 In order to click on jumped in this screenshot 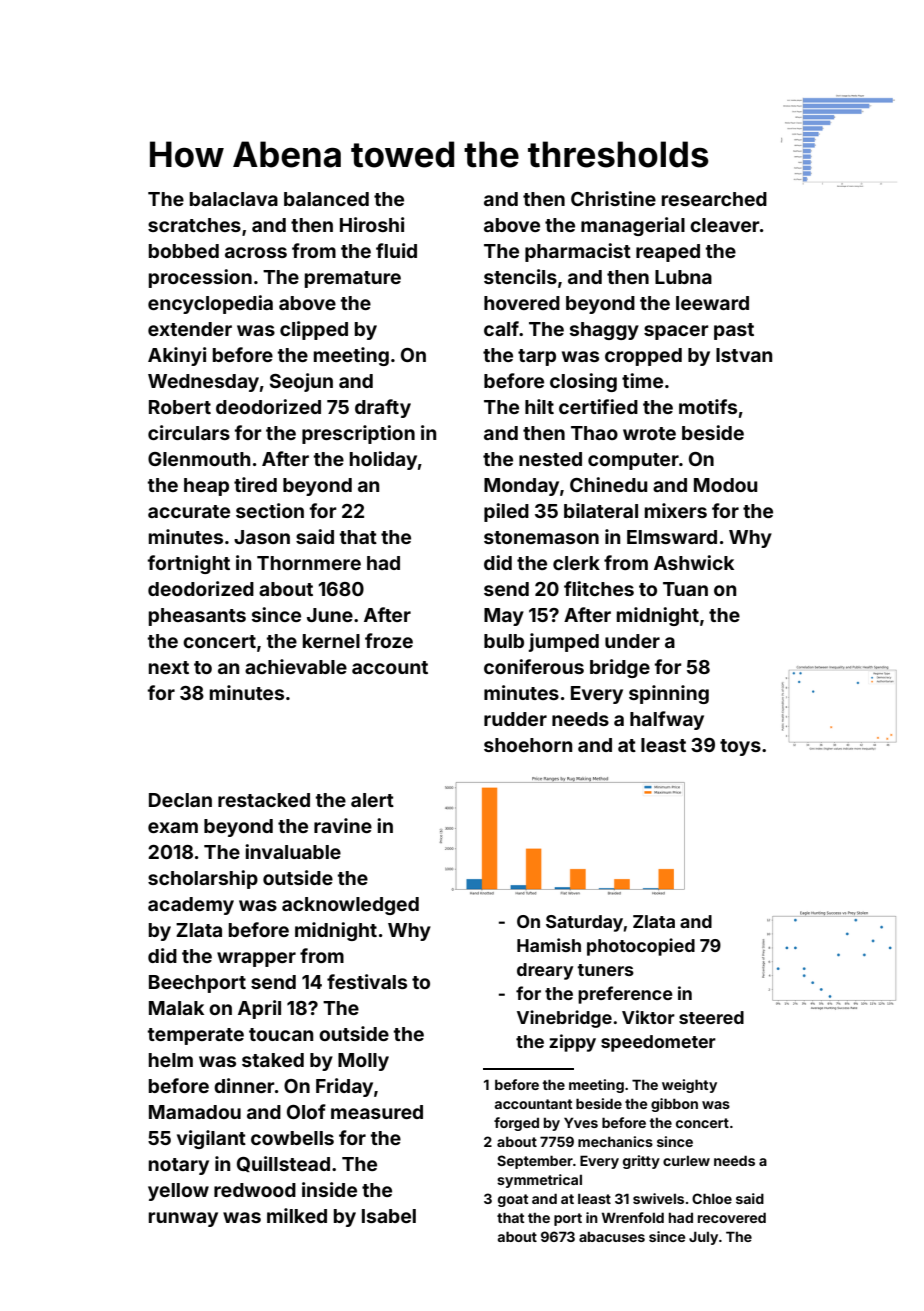, I will do `click(564, 642)`.
